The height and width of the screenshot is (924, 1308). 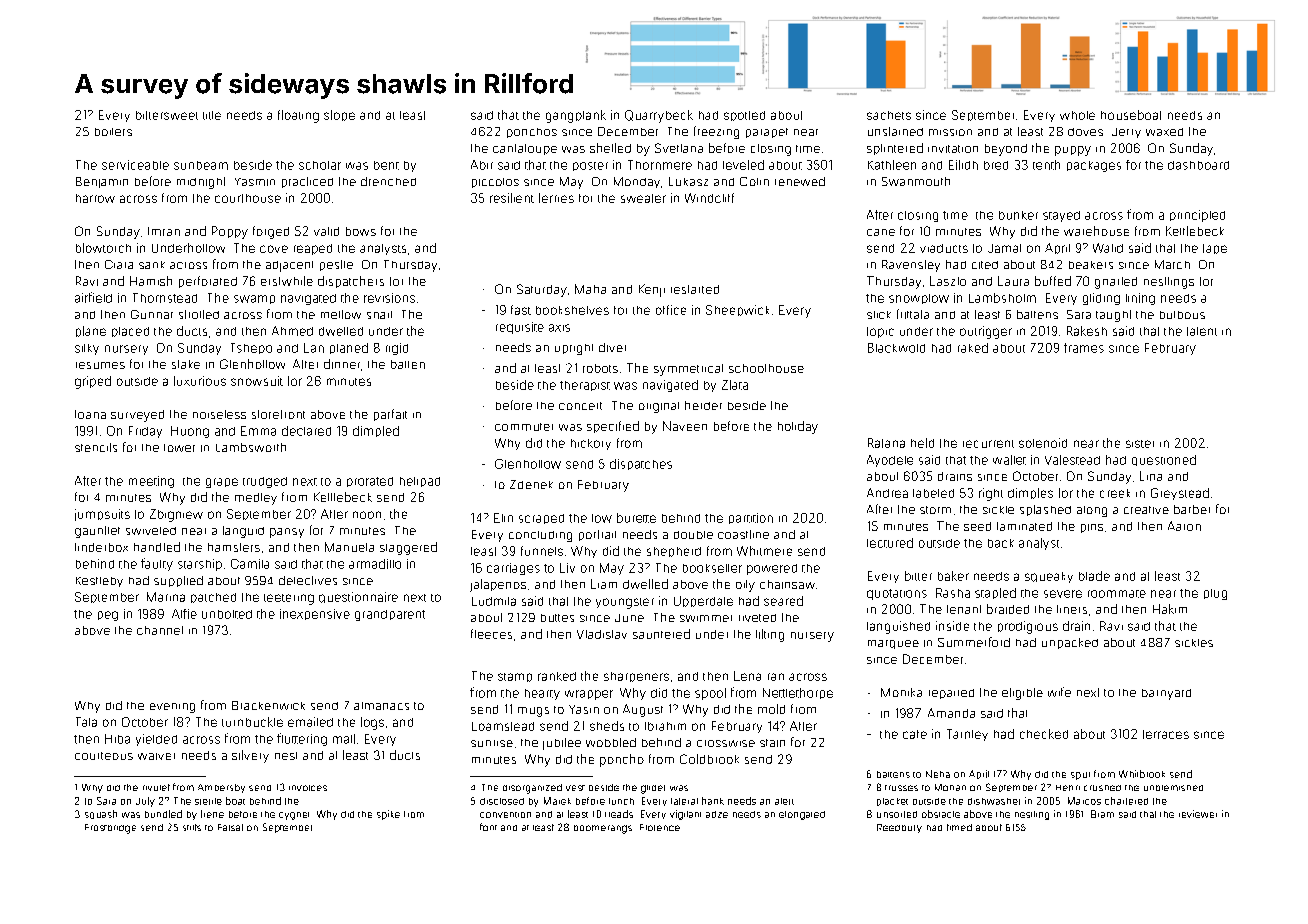 What do you see at coordinates (1077, 115) in the screenshot?
I see `whole` at bounding box center [1077, 115].
